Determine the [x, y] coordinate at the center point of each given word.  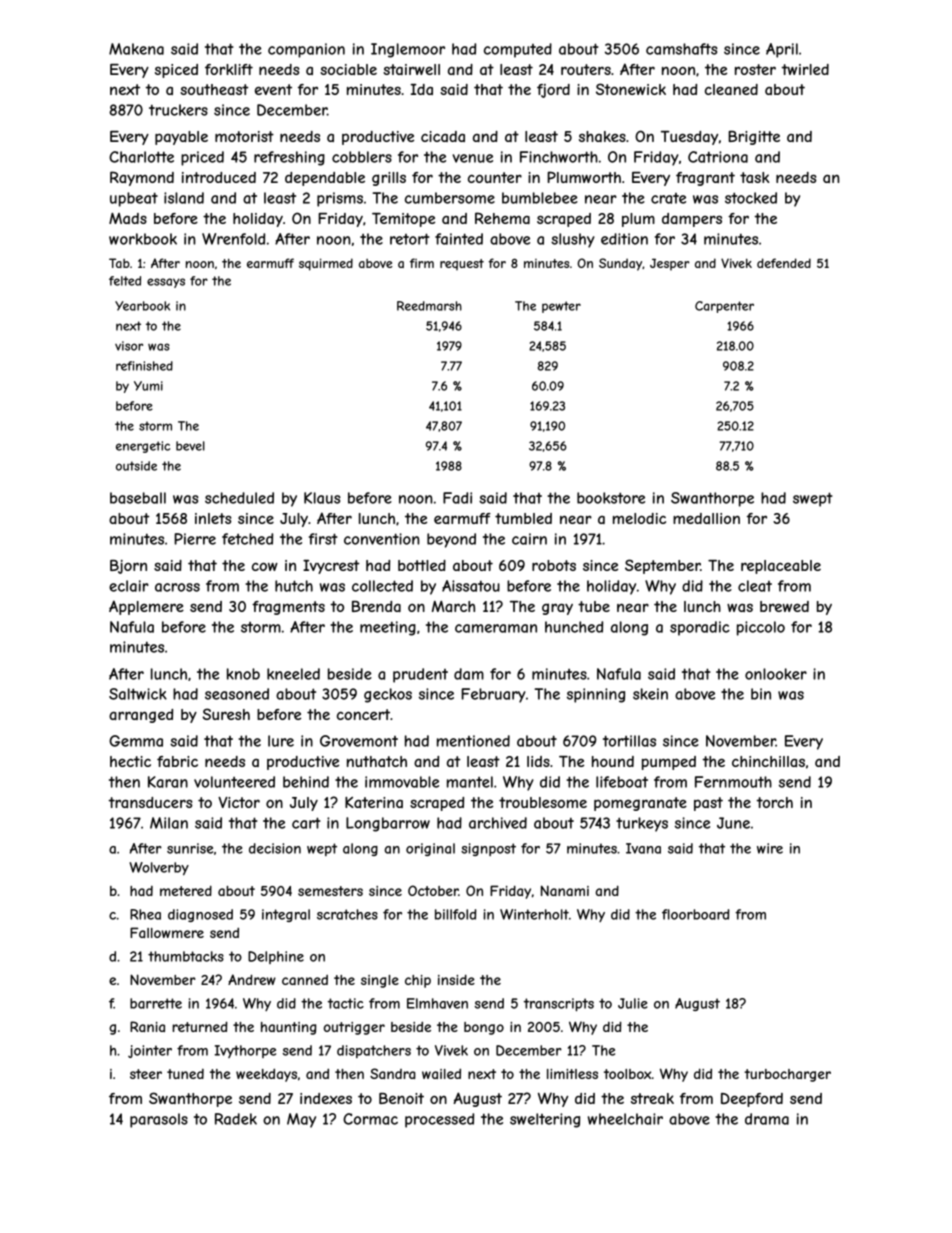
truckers [178, 110]
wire [770, 848]
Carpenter [724, 307]
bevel [190, 446]
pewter [561, 307]
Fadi [457, 498]
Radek [236, 1119]
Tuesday [689, 138]
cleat [755, 586]
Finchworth [559, 157]
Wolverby [159, 869]
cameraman [496, 628]
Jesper [670, 264]
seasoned [237, 694]
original [430, 849]
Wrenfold [233, 239]
